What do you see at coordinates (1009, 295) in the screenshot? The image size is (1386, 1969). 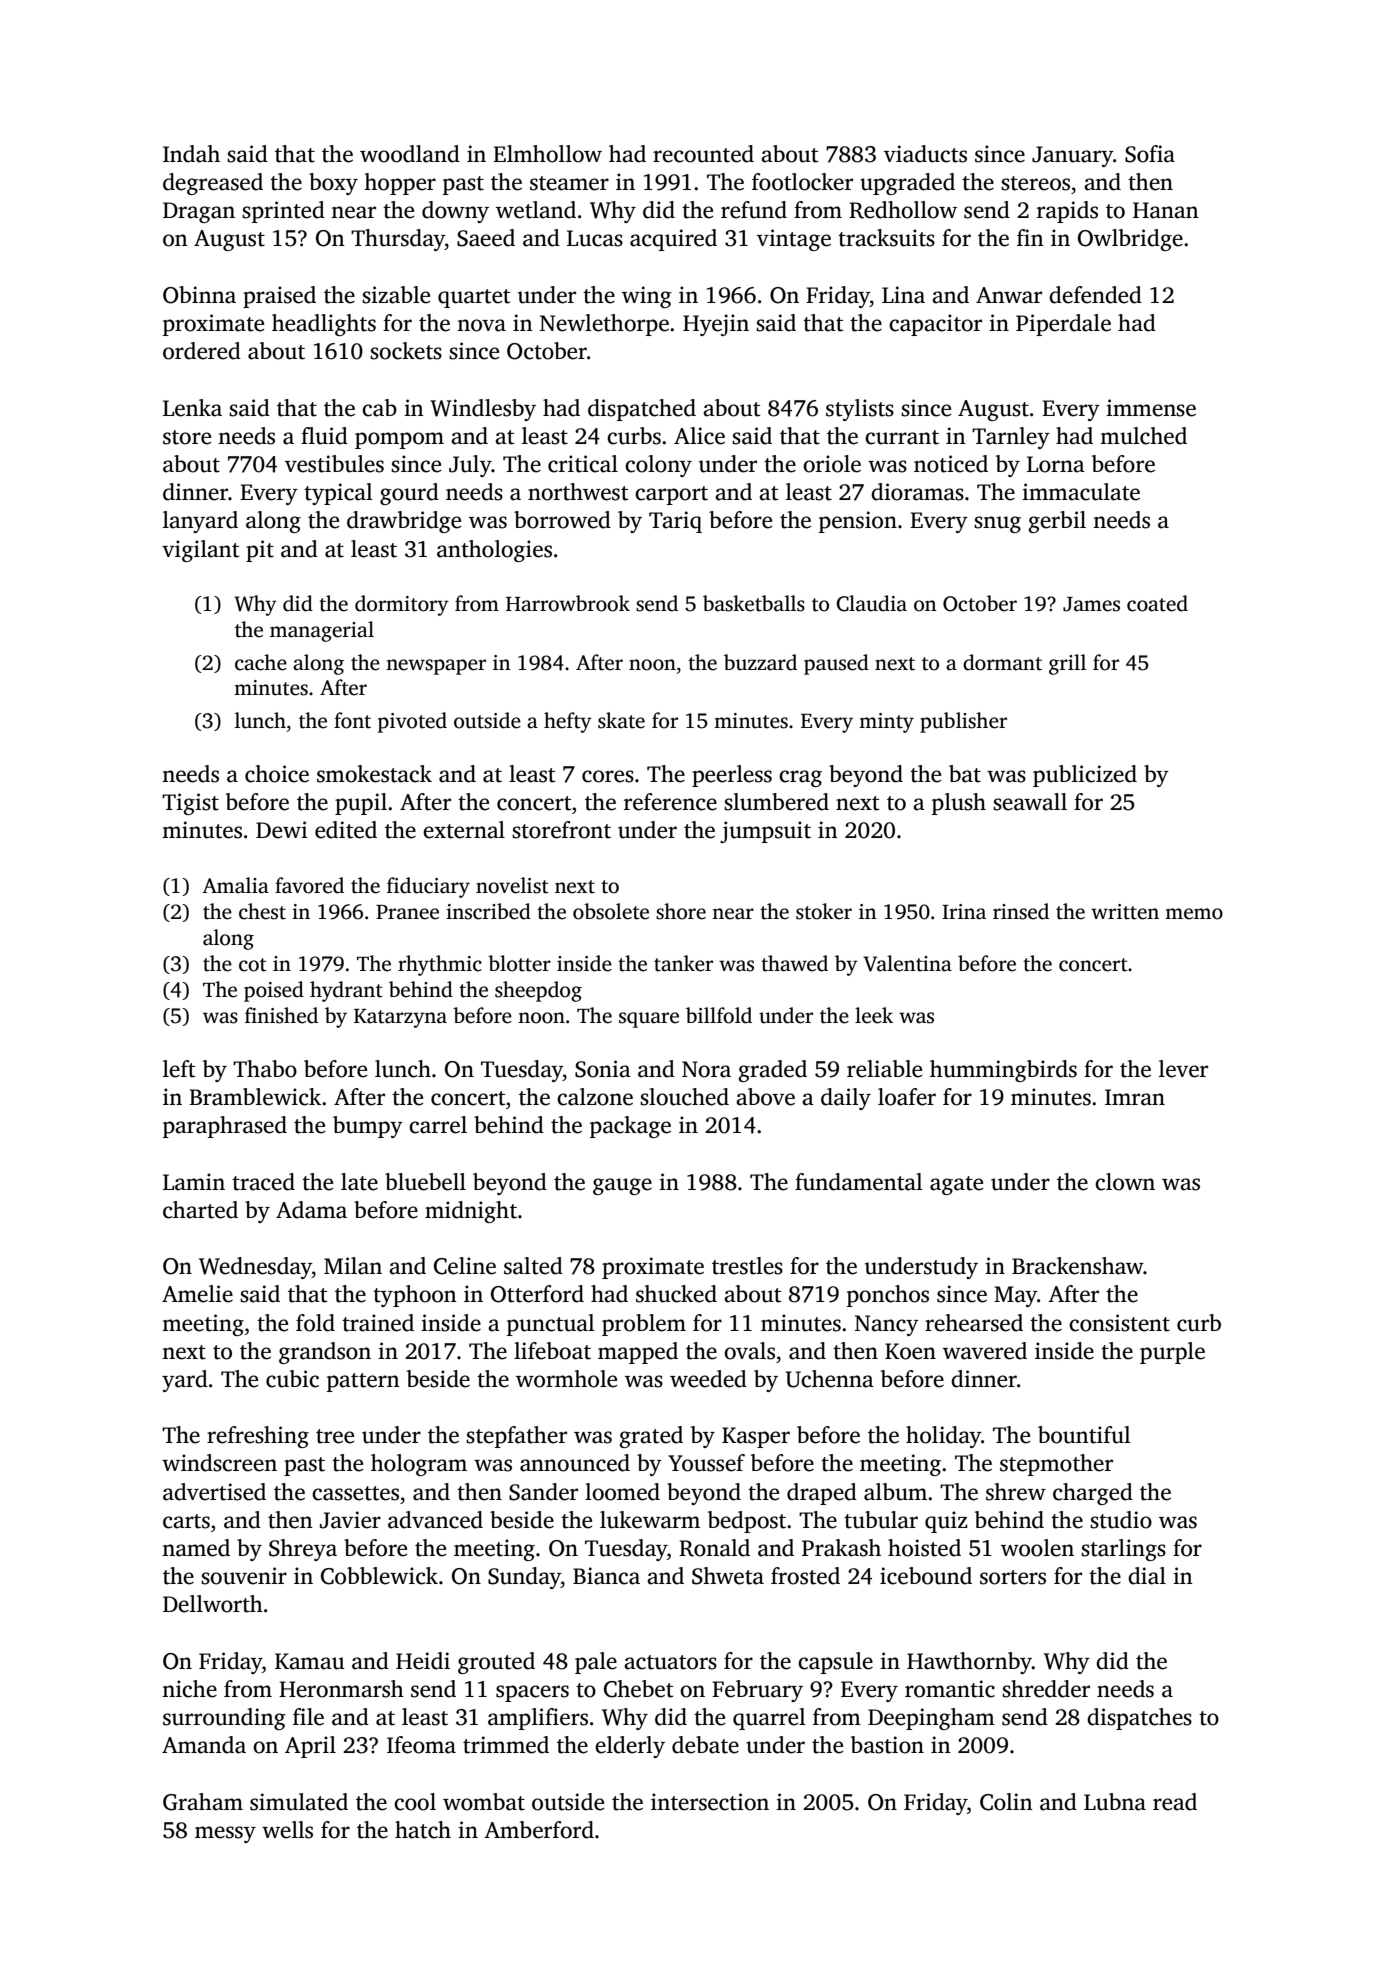 I see `Anwar` at bounding box center [1009, 295].
